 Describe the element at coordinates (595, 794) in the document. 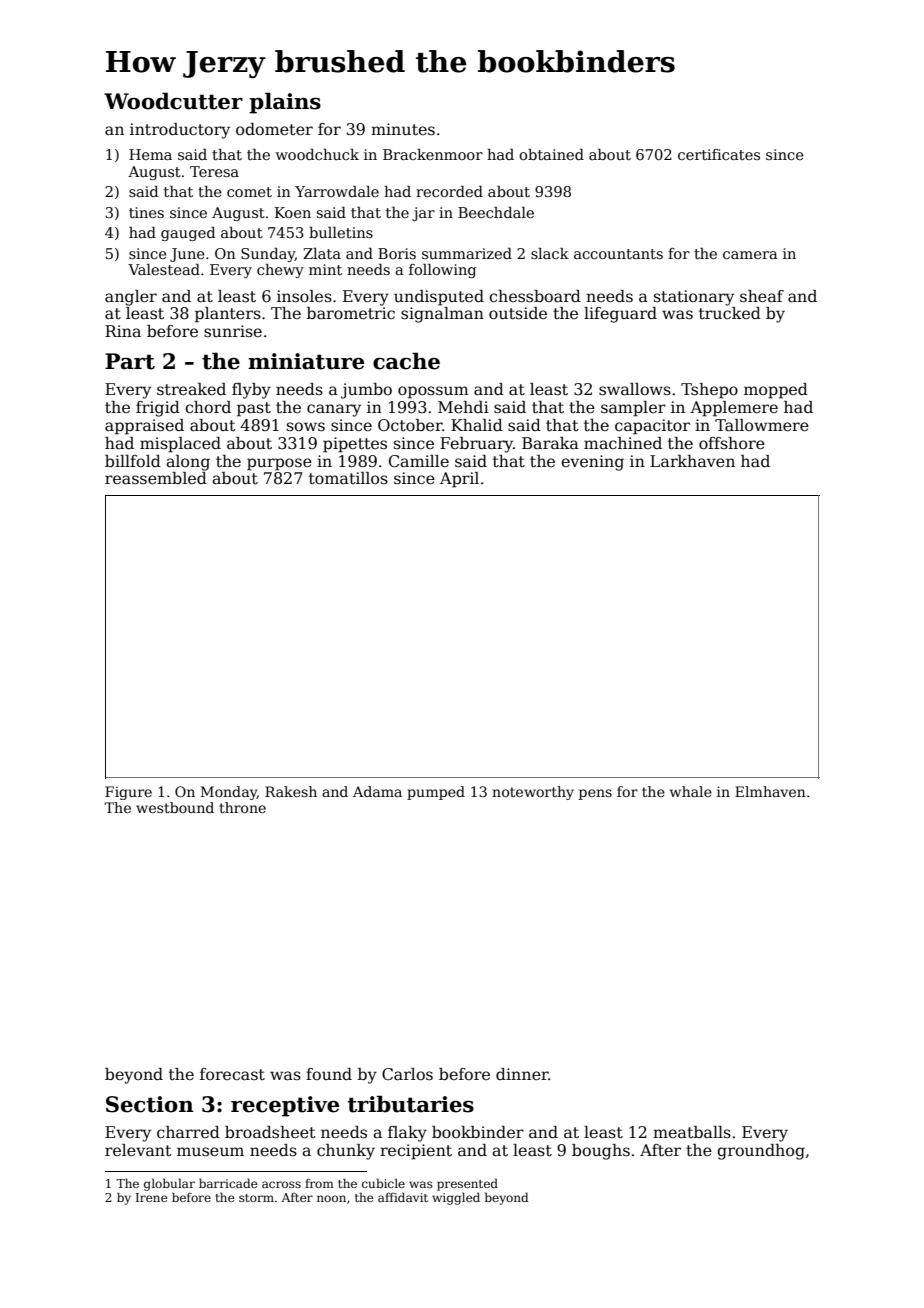

I see `pens` at that location.
